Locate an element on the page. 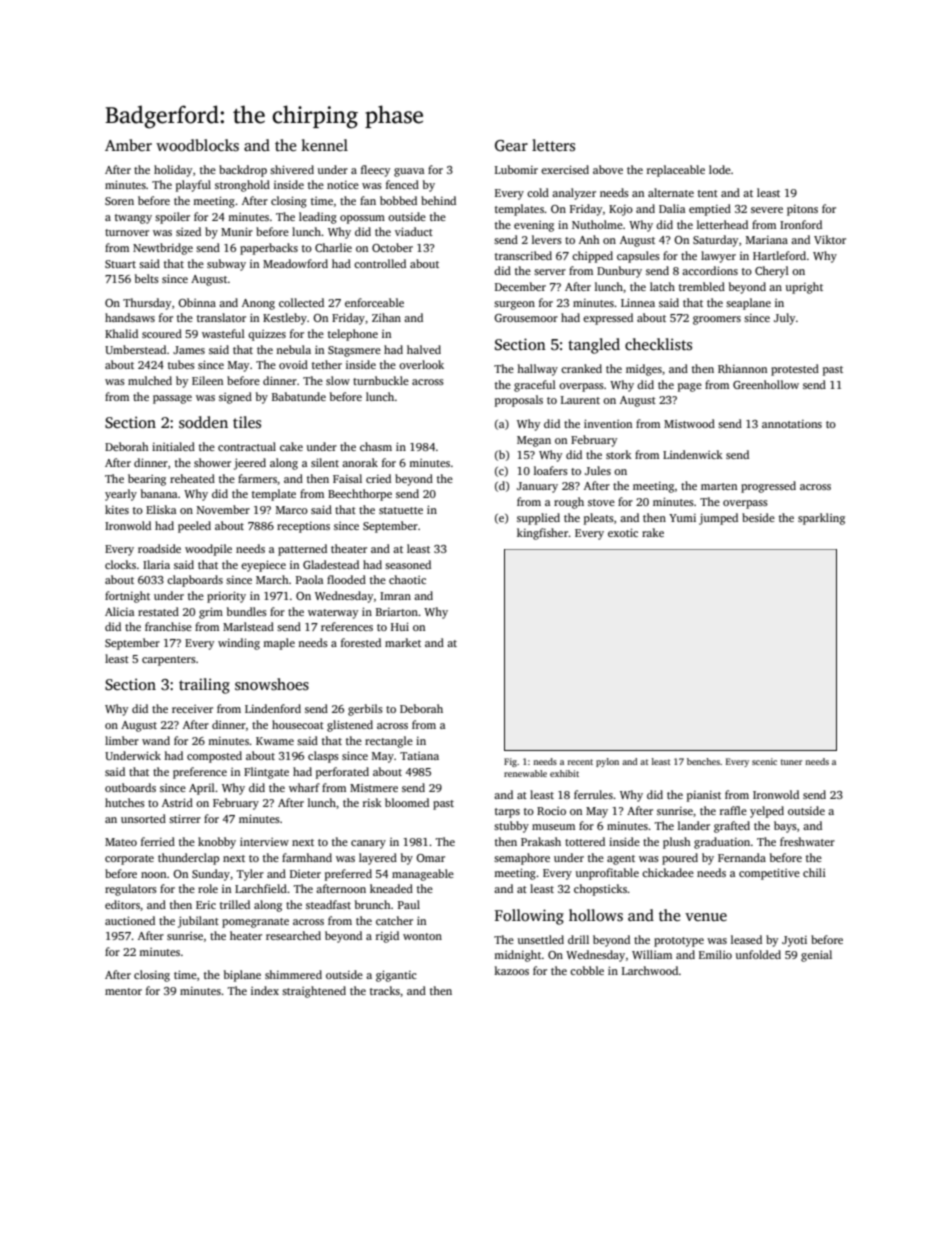 The image size is (952, 1233). April is located at coordinates (202, 789).
